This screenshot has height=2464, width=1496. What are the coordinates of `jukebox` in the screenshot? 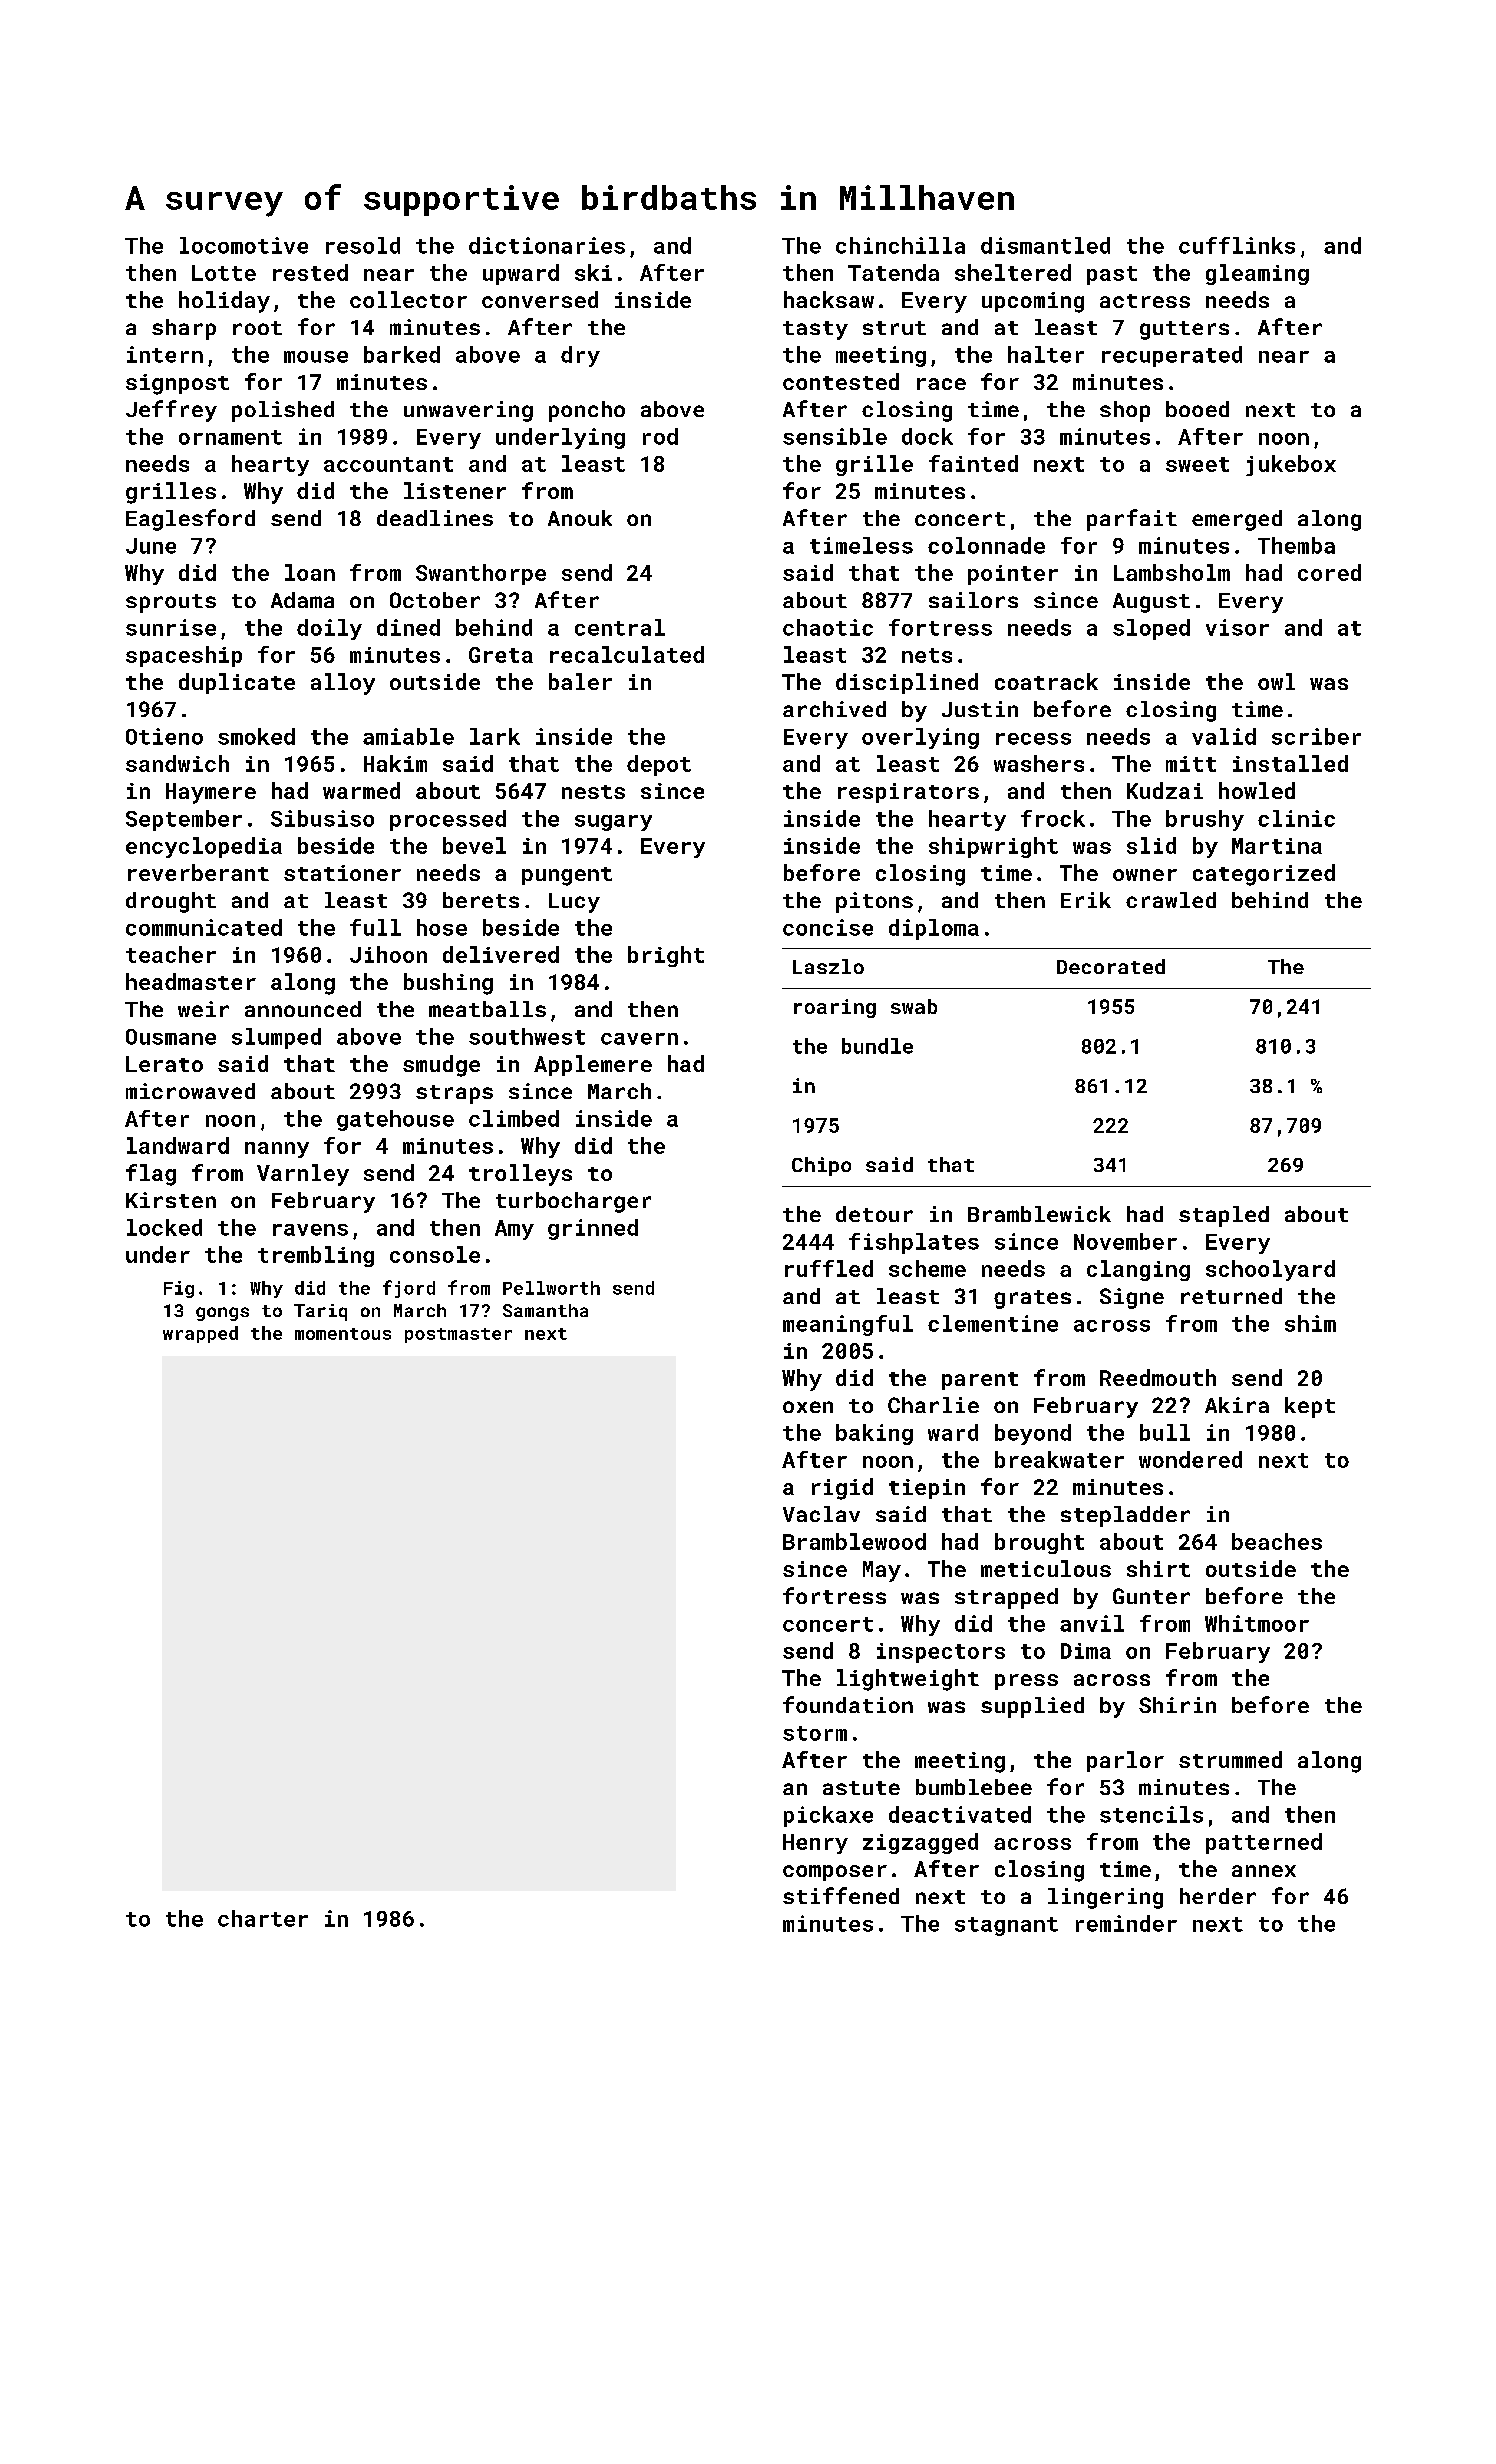 It's located at (1291, 465).
